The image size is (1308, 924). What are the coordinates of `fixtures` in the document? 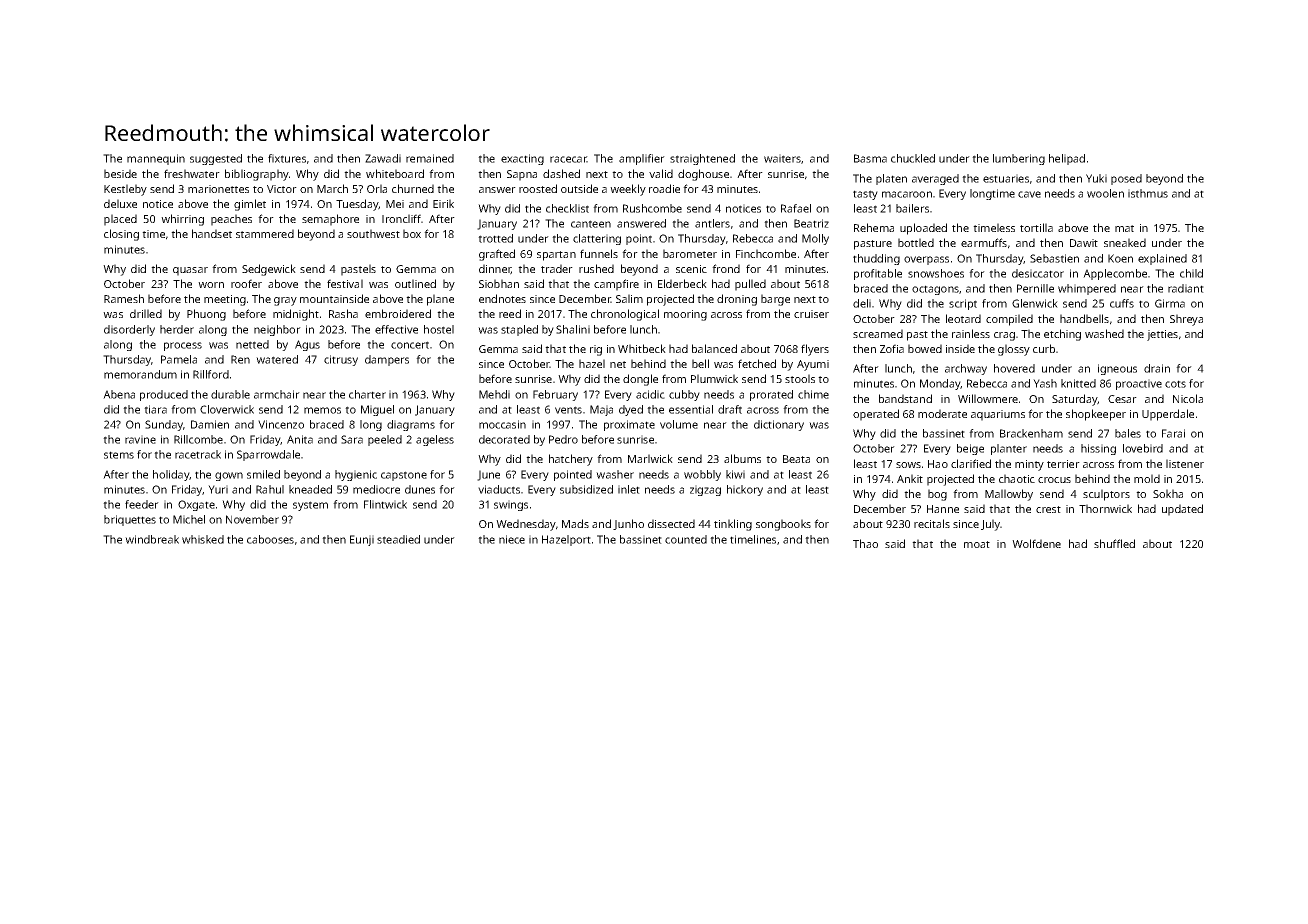 It's located at (287, 158).
